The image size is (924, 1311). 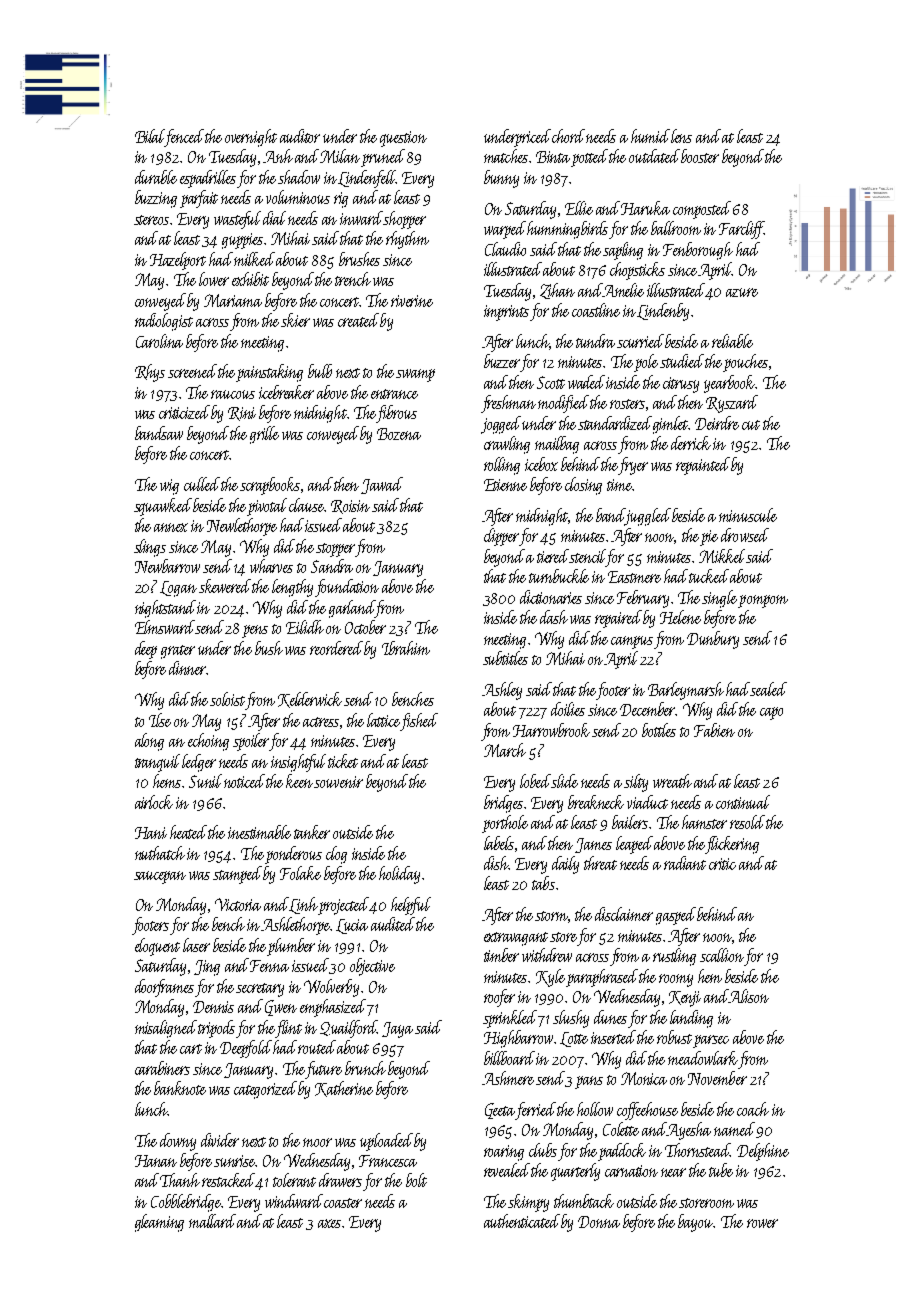 What do you see at coordinates (624, 914) in the screenshot?
I see `disclaimer` at bounding box center [624, 914].
